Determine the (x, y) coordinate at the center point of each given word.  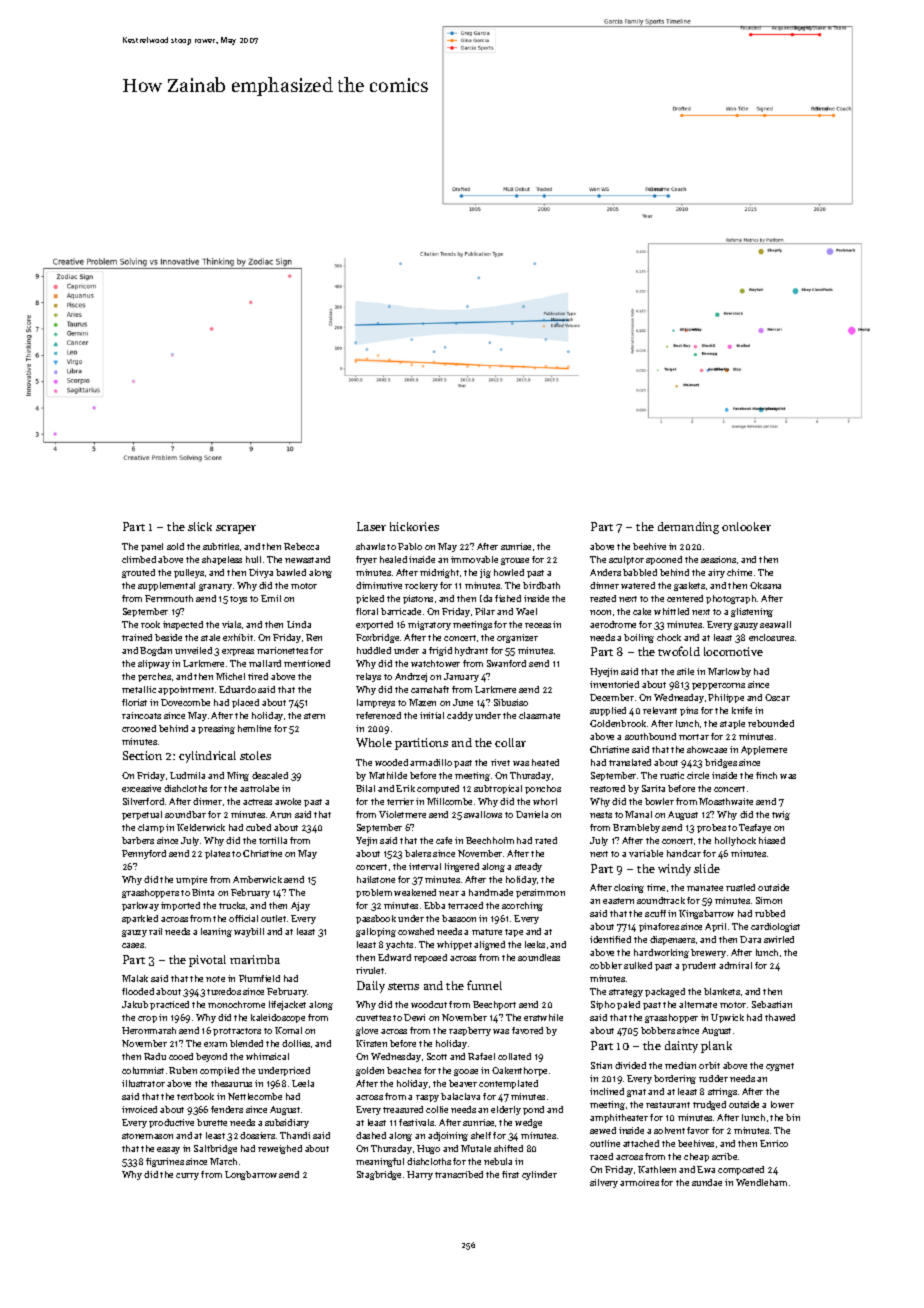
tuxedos (224, 991)
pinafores (659, 927)
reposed (430, 958)
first (510, 1174)
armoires (639, 1182)
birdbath (541, 585)
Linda (299, 624)
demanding (688, 528)
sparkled (140, 919)
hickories (414, 526)
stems (403, 986)
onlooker (746, 526)
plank (716, 1047)
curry (187, 1176)
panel (152, 547)
